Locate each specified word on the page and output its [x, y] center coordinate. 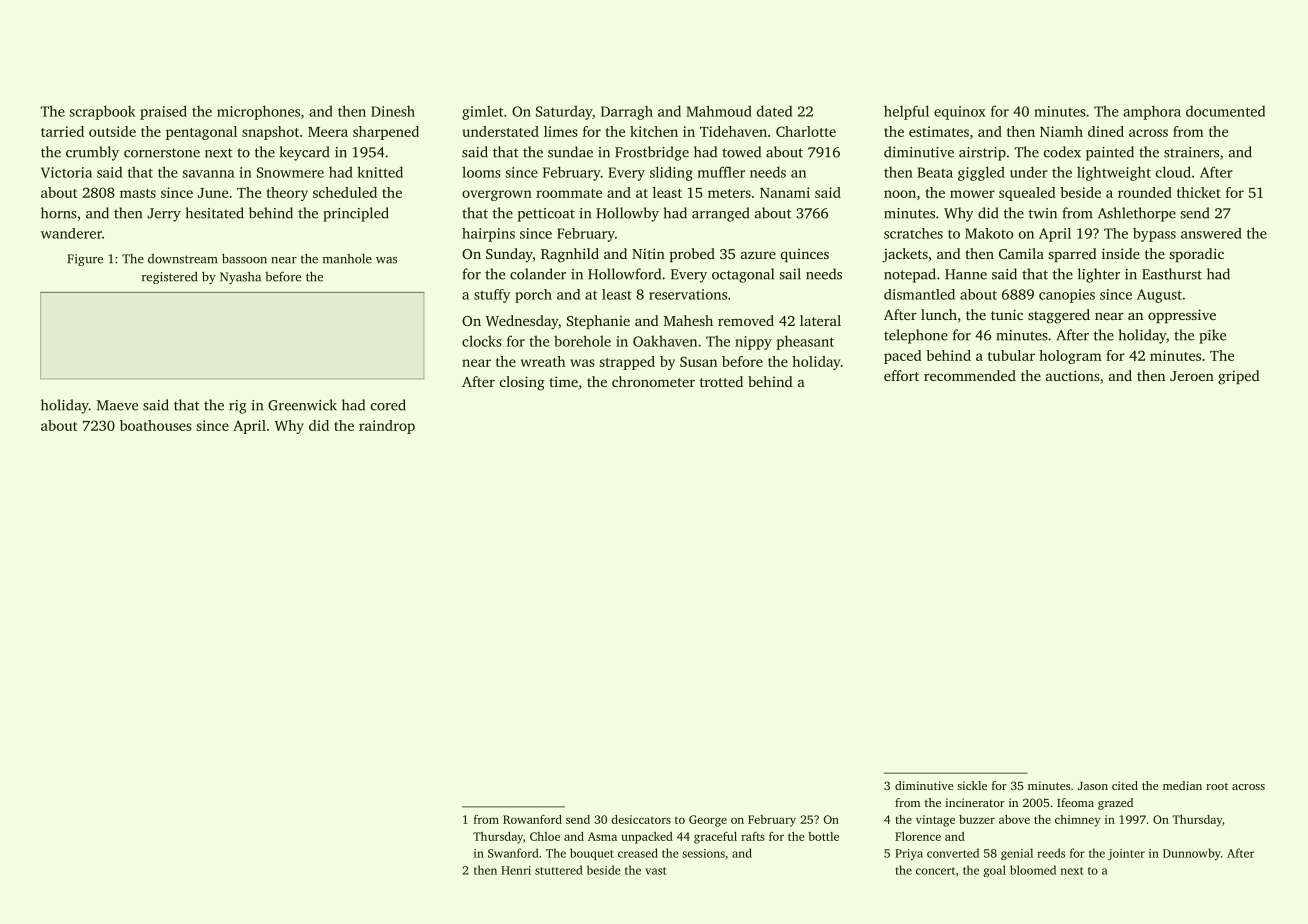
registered [169, 277]
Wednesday [522, 322]
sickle [972, 785]
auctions [1073, 375]
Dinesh [393, 111]
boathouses [156, 425]
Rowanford [532, 819]
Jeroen [1192, 376]
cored [388, 405]
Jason [1093, 786]
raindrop [387, 427]
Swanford [513, 853]
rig [238, 407]
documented [1225, 111]
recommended [970, 375]
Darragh [627, 112]
